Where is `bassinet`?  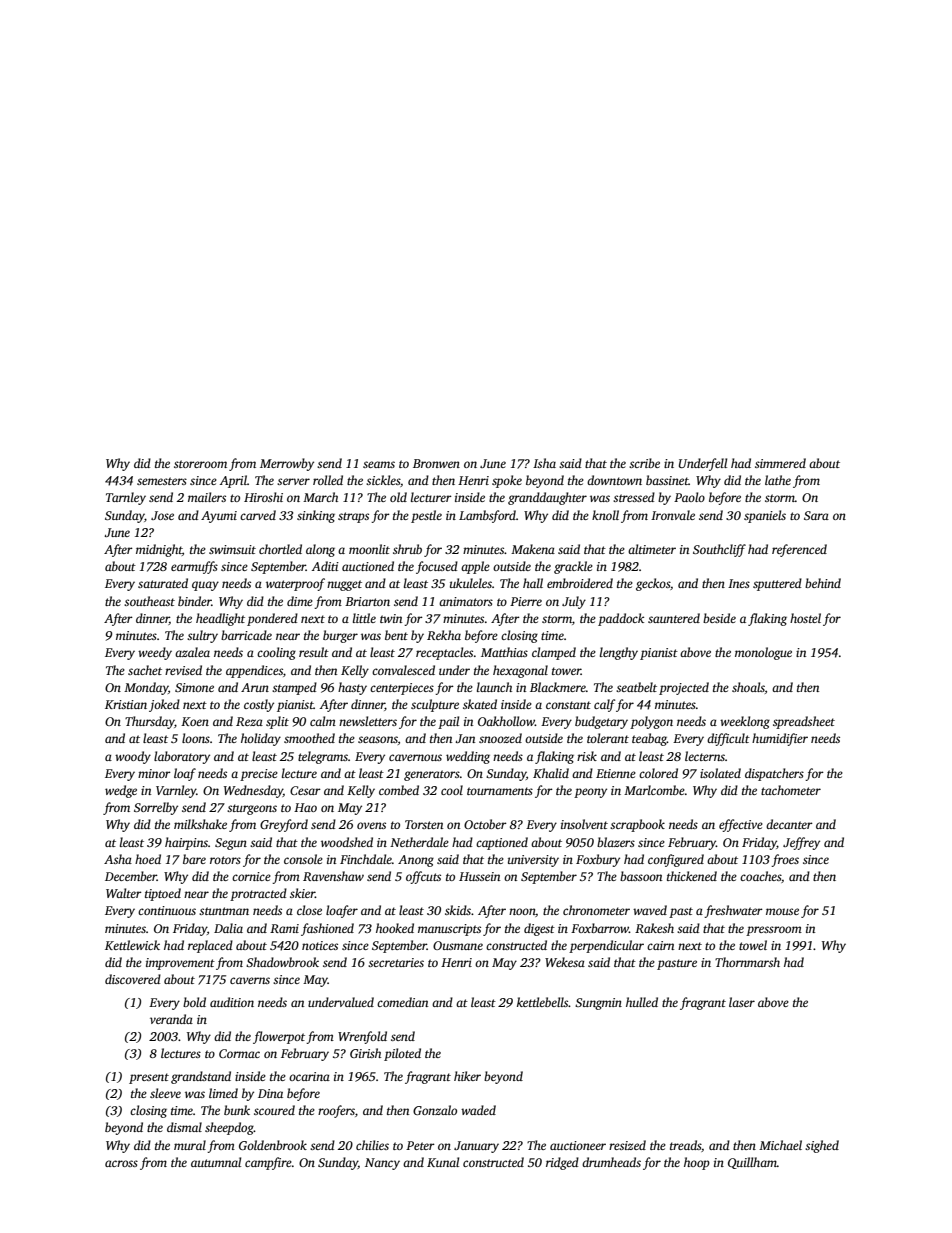
bassinet is located at coordinates (667, 480).
